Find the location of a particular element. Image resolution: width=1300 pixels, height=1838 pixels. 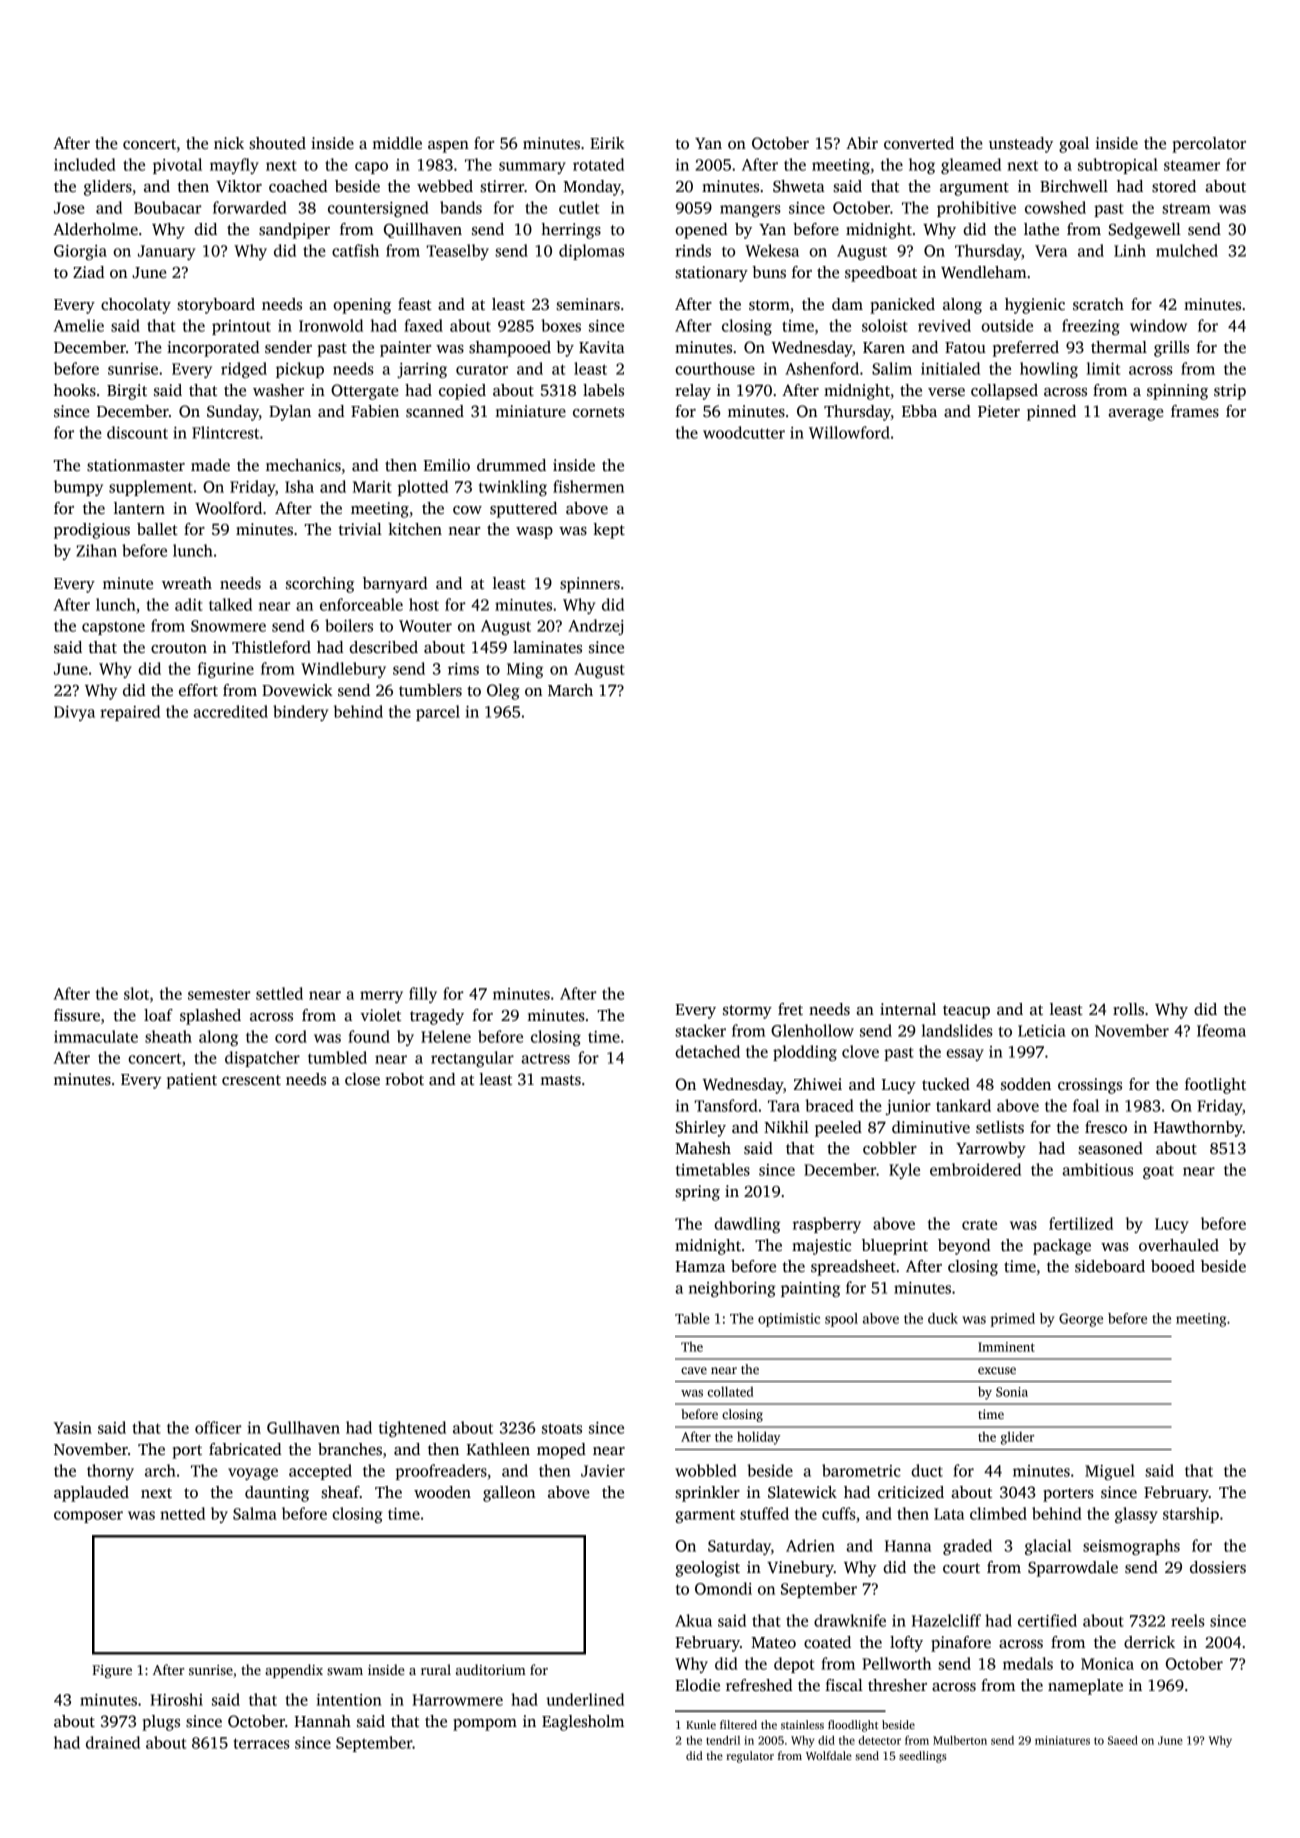

painting is located at coordinates (810, 1289).
